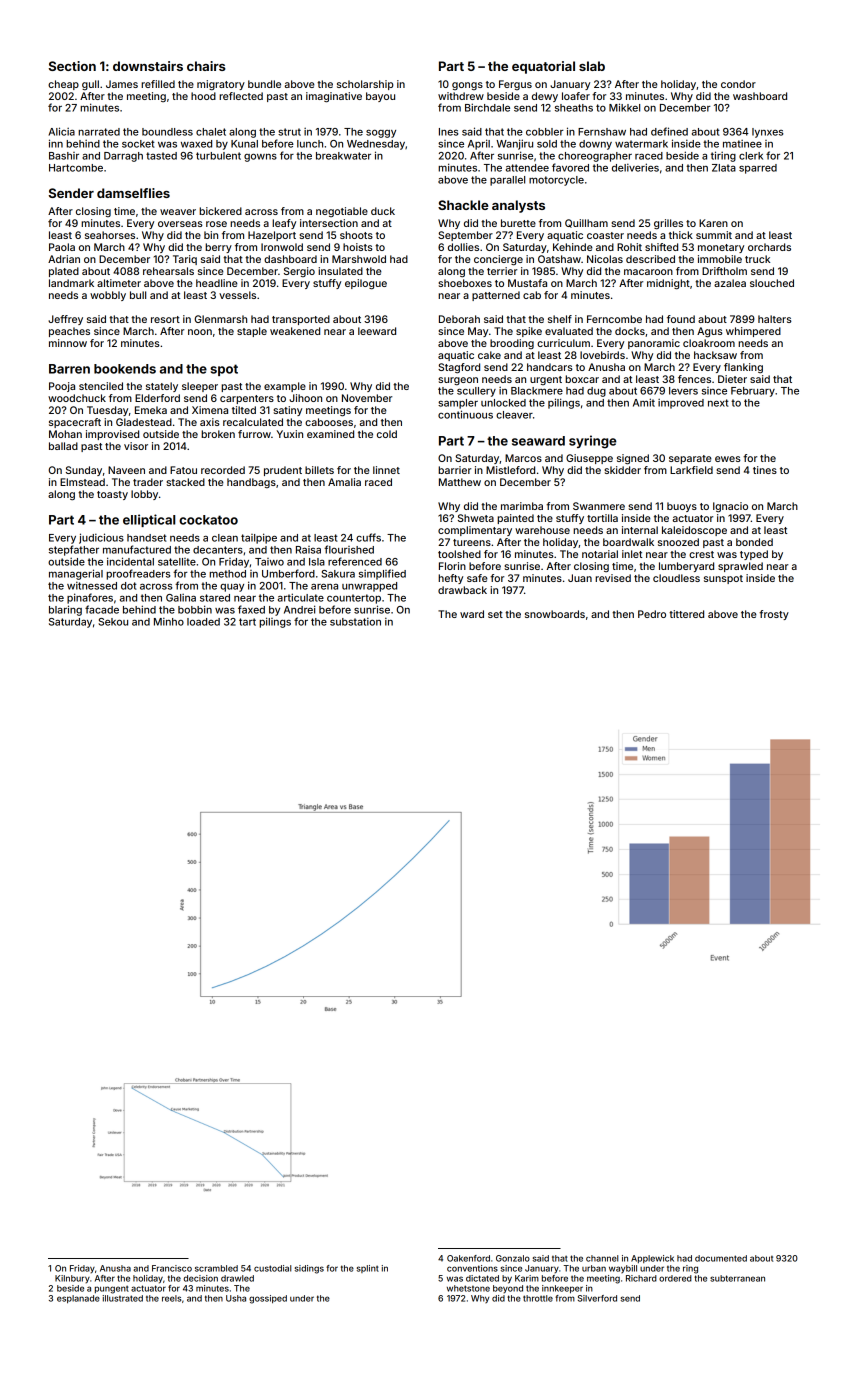  Describe the element at coordinates (113, 622) in the page. I see `Sekou` at that location.
